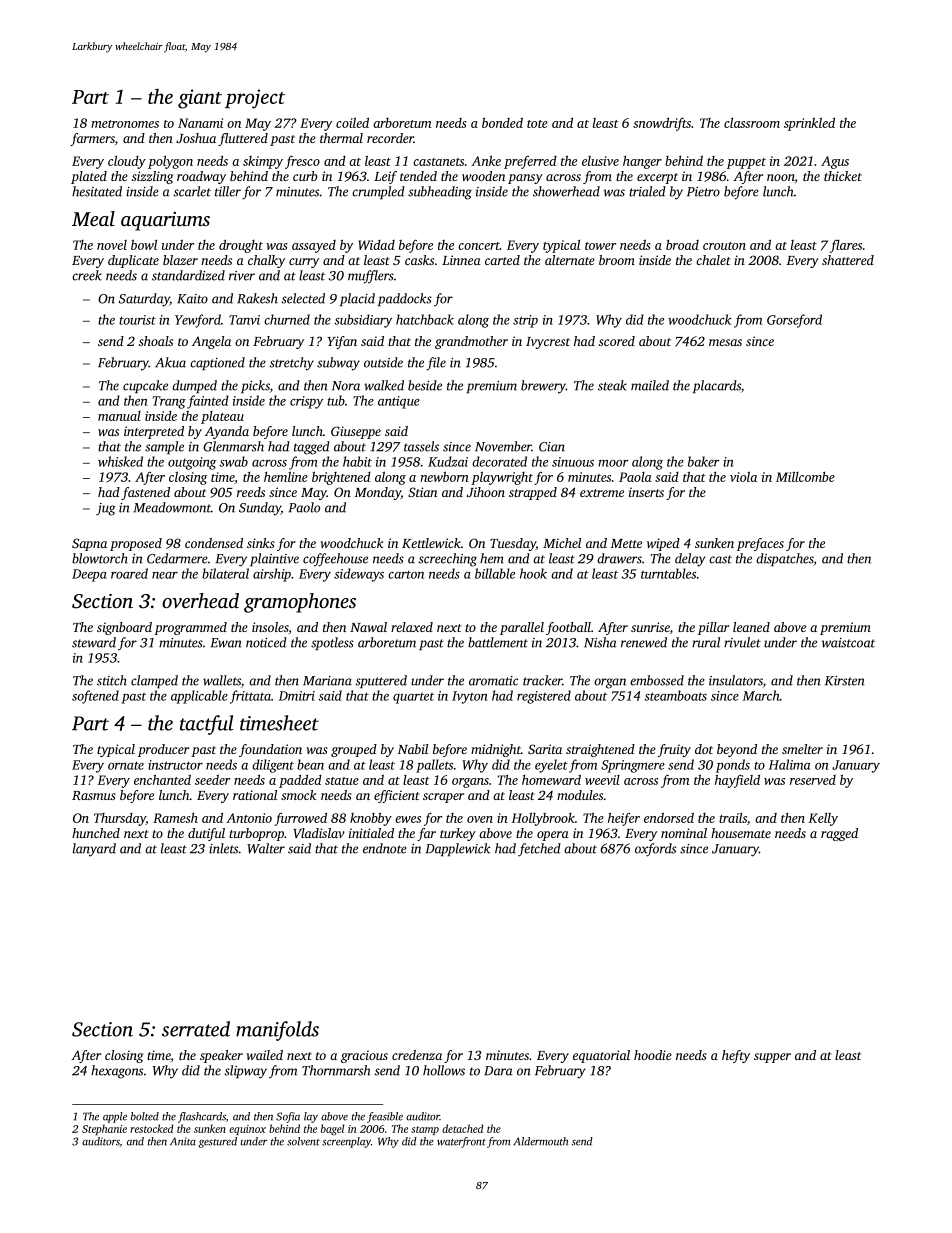 The width and height of the image is (952, 1233). I want to click on snowdrifts, so click(662, 124).
